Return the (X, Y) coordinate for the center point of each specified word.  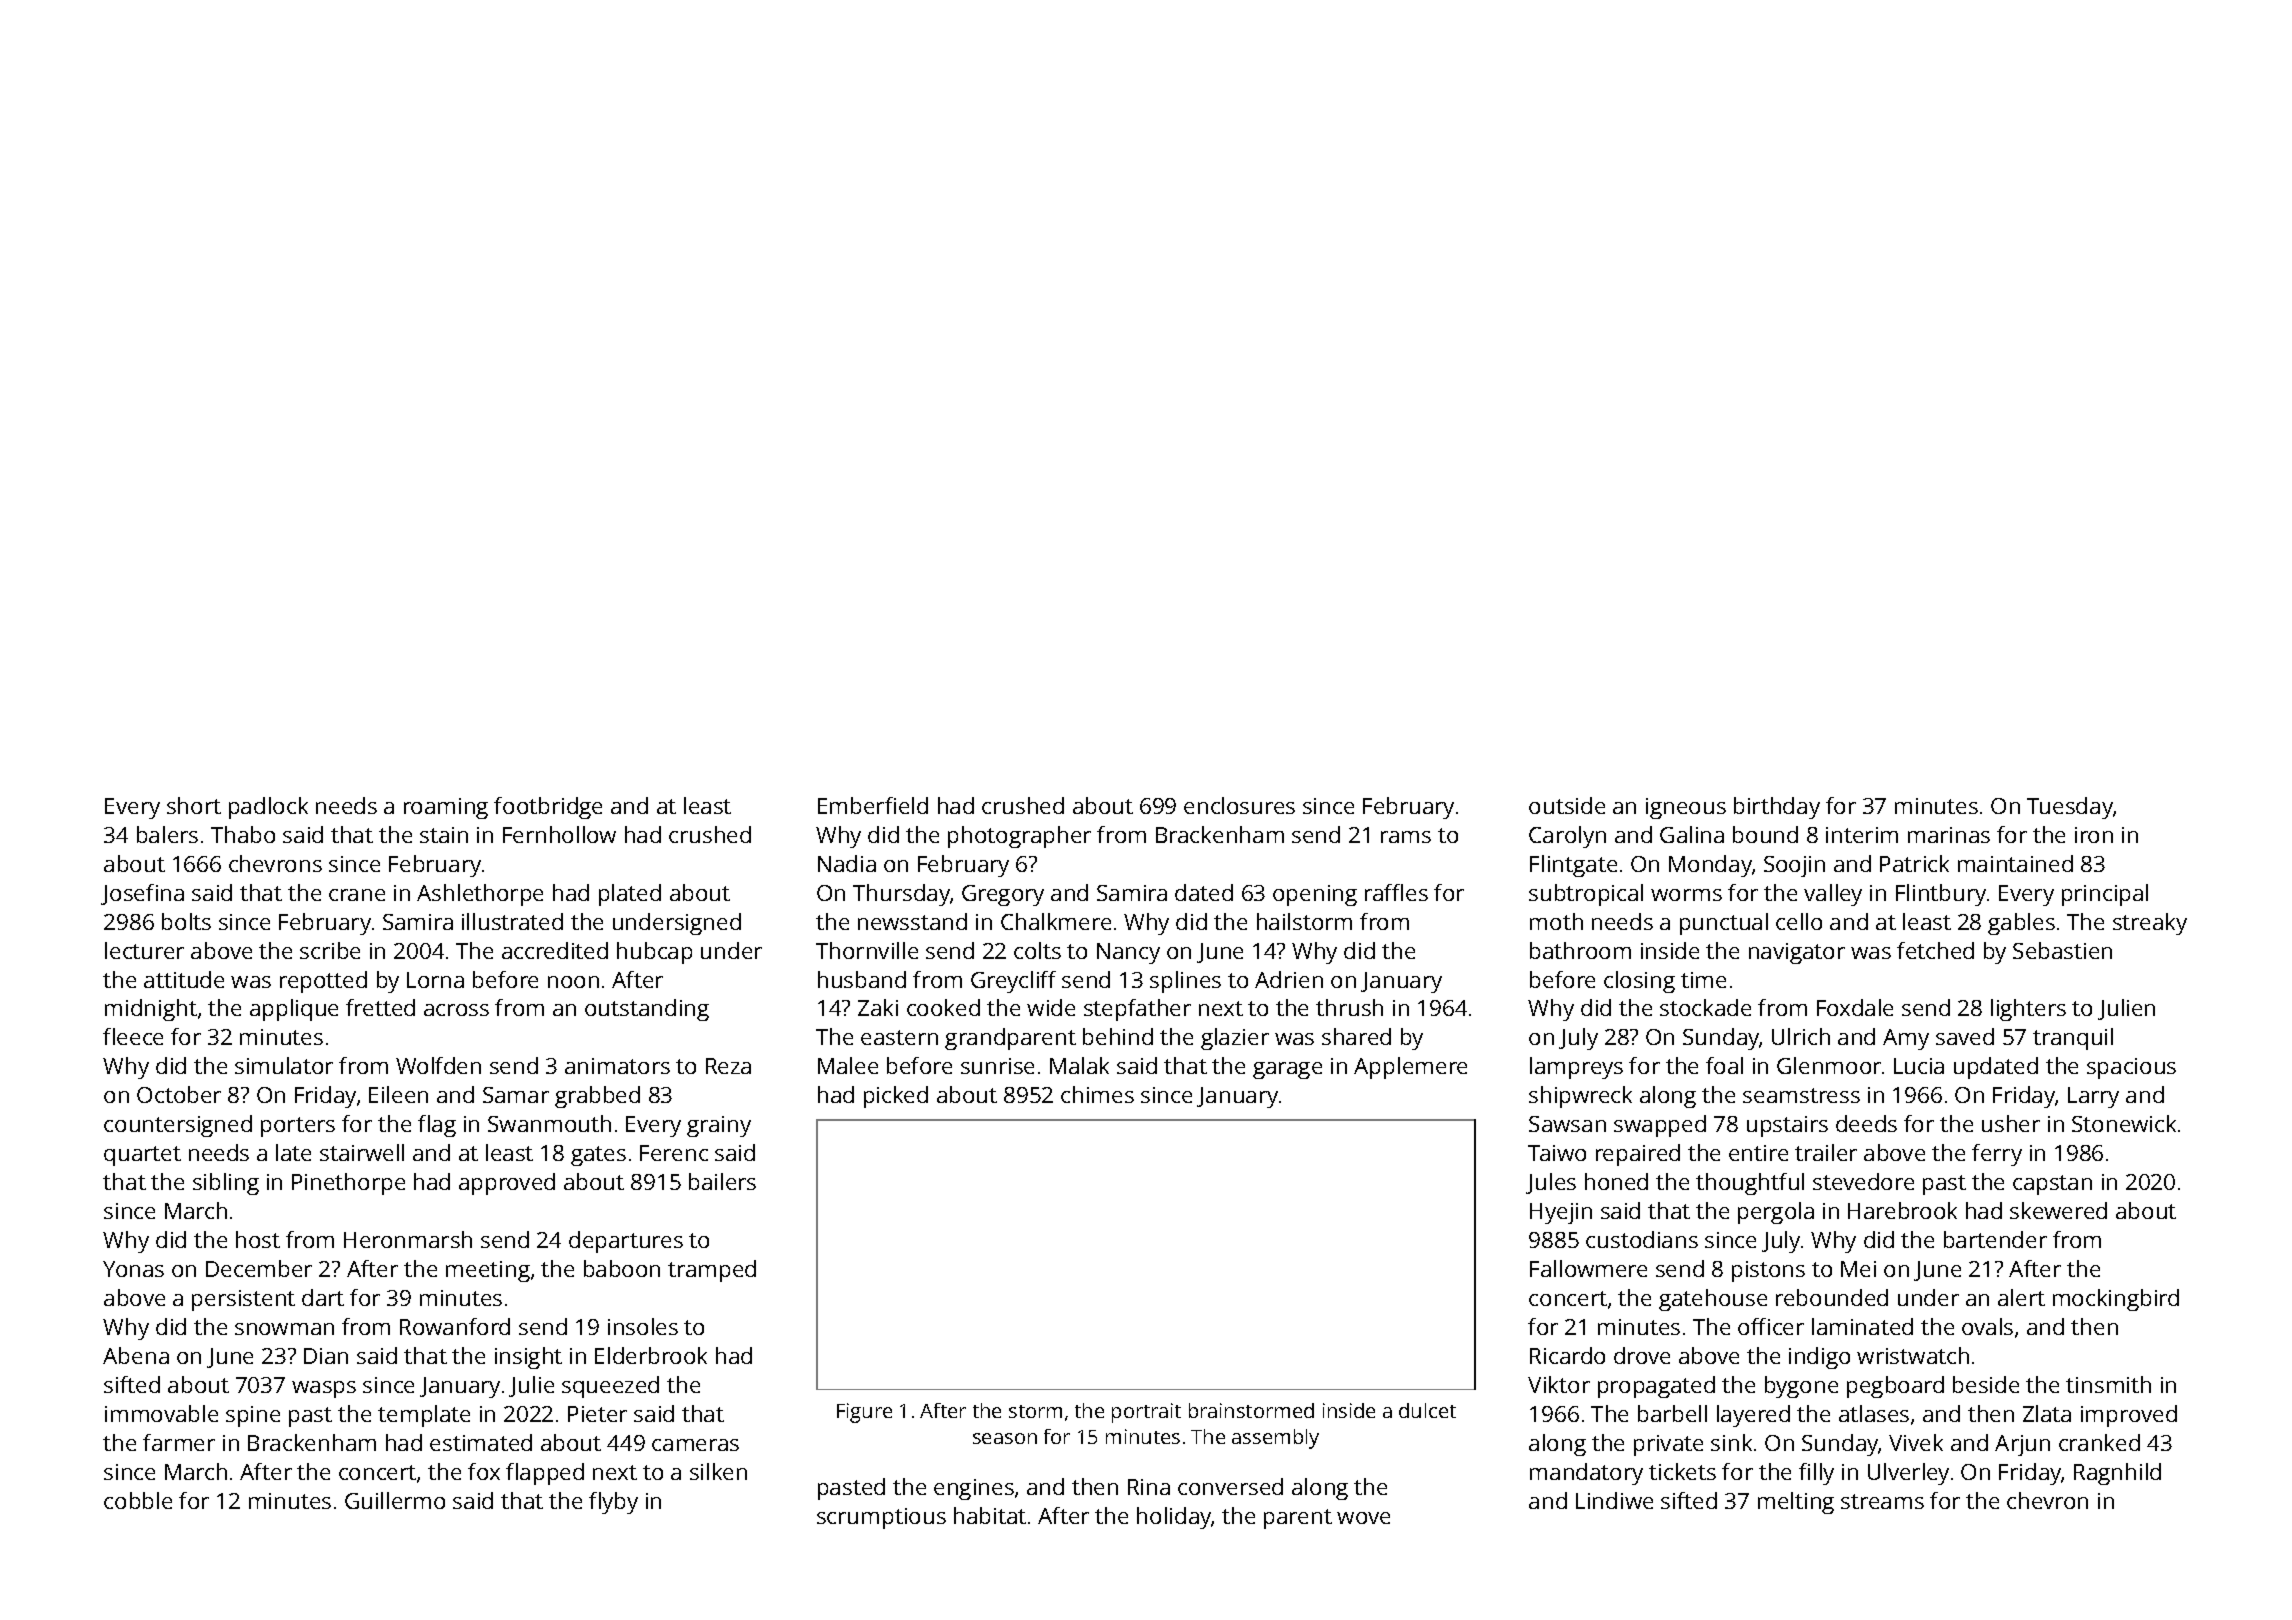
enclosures (1239, 805)
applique (294, 1010)
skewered (2058, 1210)
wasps (324, 1389)
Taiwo (1557, 1153)
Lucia (1919, 1066)
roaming (446, 808)
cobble (138, 1500)
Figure (864, 1413)
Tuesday (2070, 808)
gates (598, 1156)
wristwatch (1913, 1355)
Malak (1079, 1065)
